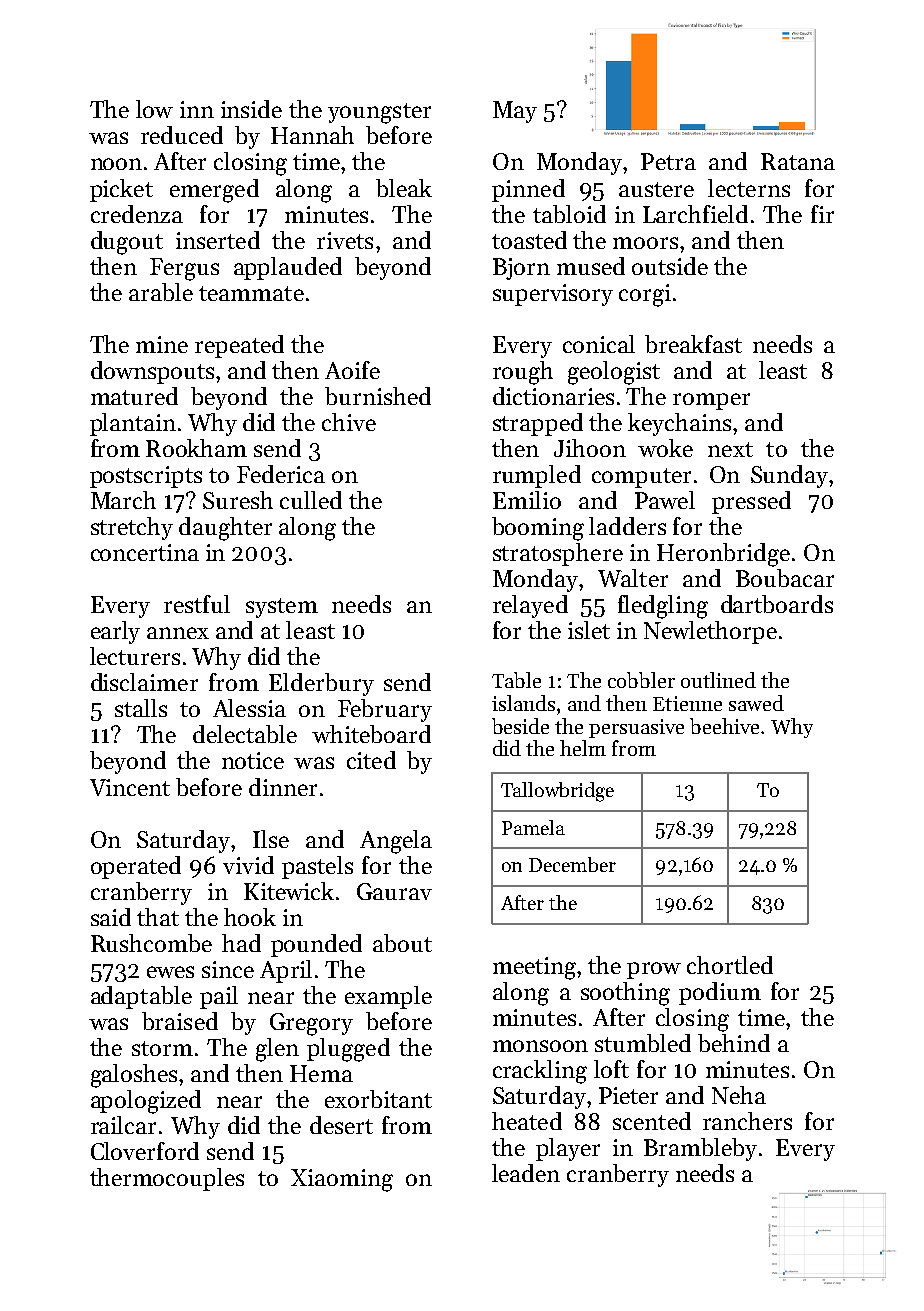  What do you see at coordinates (132, 528) in the screenshot?
I see `stretchy` at bounding box center [132, 528].
